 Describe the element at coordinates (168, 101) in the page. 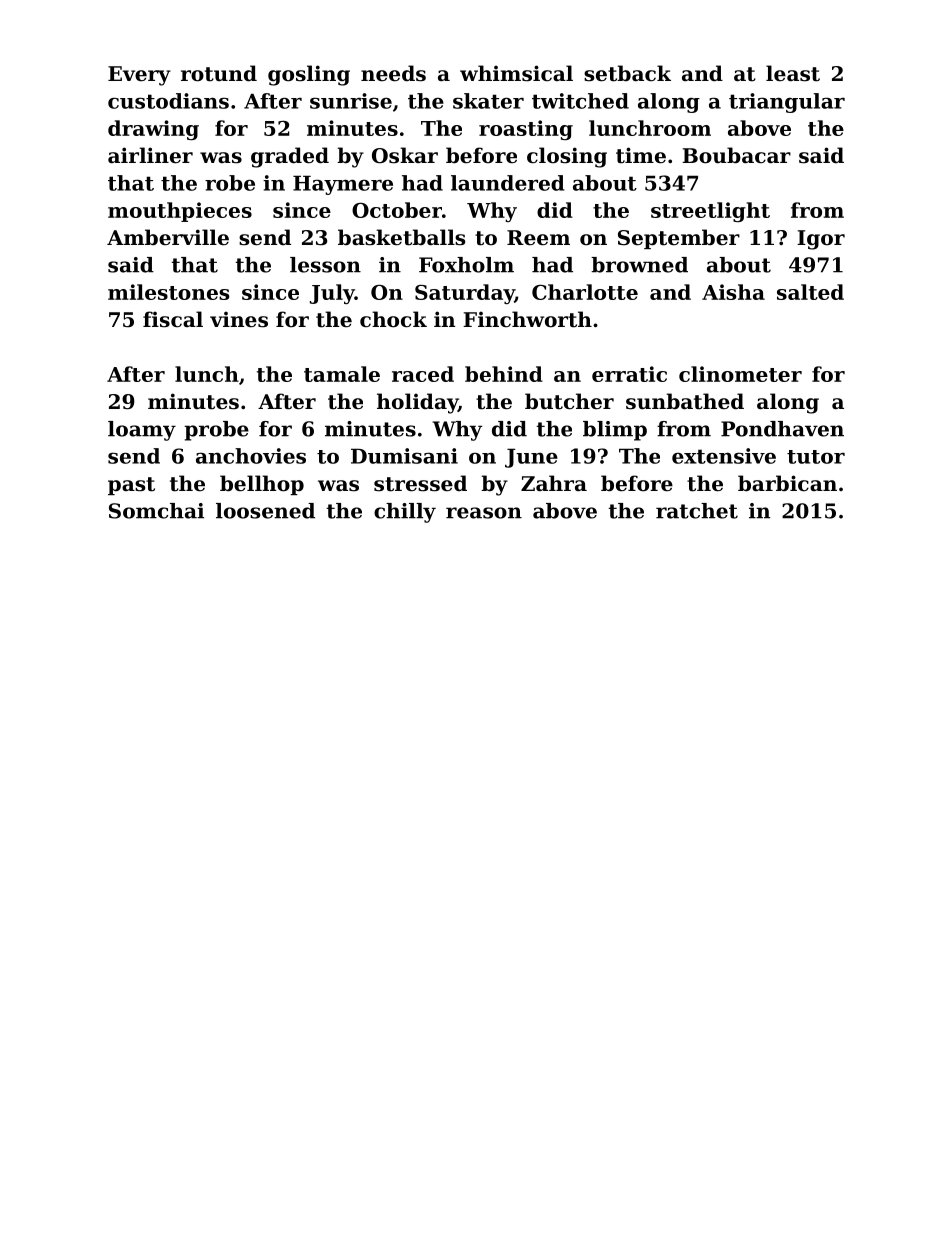

I see `custodians` at that location.
